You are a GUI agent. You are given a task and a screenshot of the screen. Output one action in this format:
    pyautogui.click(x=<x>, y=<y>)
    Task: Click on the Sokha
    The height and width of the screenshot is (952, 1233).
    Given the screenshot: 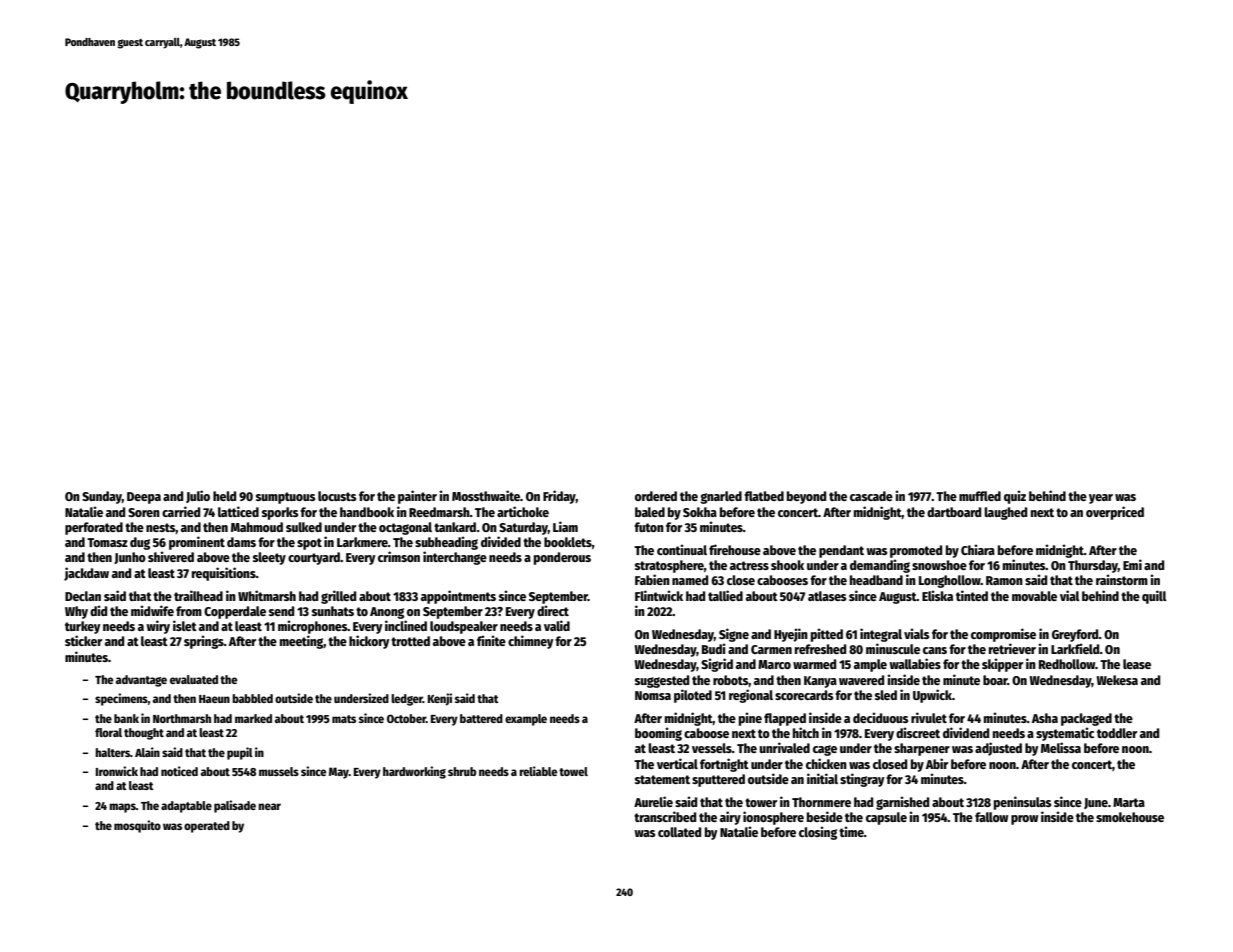 What is the action you would take?
    pyautogui.click(x=700, y=512)
